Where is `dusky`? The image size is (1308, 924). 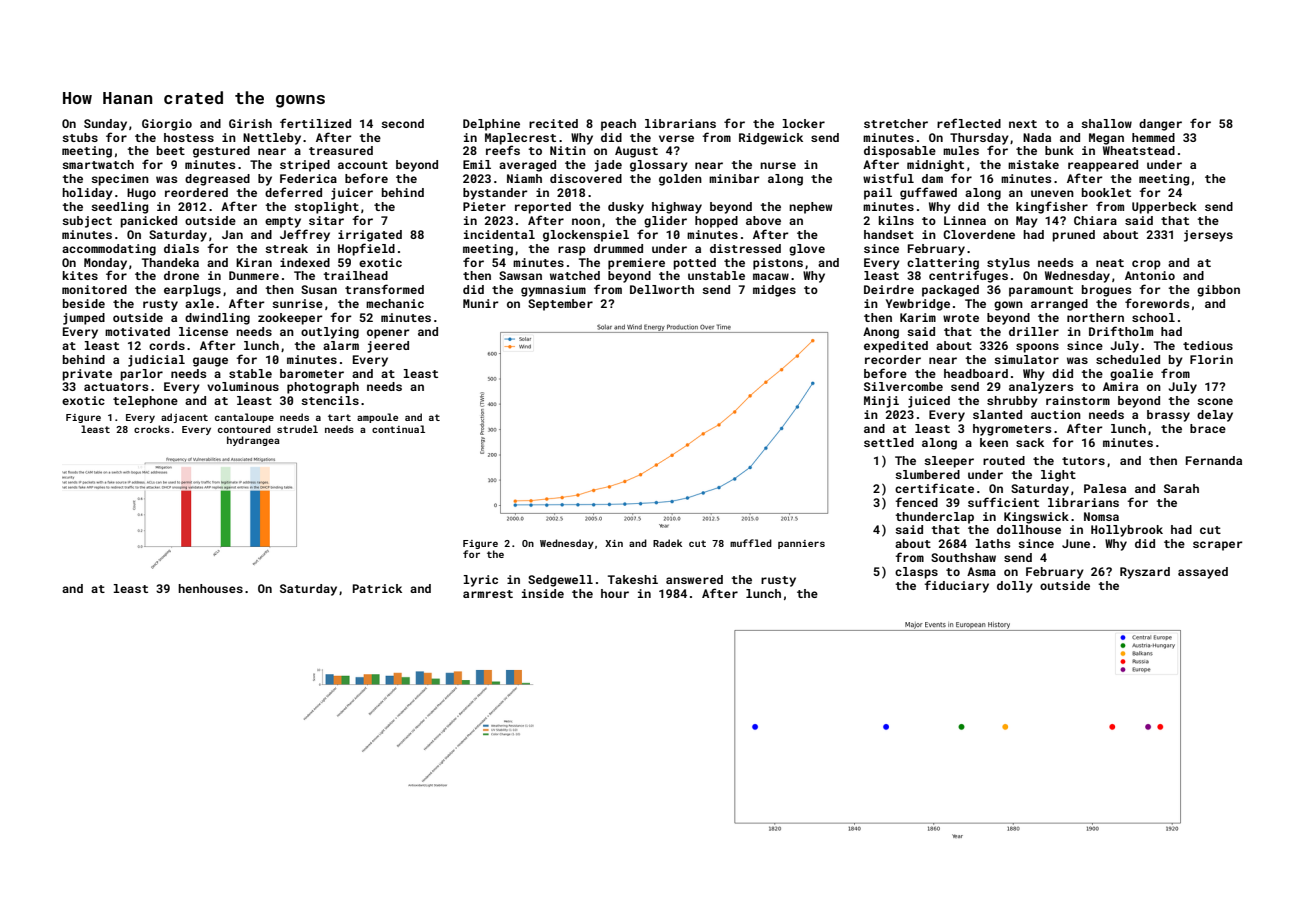 dusky is located at coordinates (626, 208).
